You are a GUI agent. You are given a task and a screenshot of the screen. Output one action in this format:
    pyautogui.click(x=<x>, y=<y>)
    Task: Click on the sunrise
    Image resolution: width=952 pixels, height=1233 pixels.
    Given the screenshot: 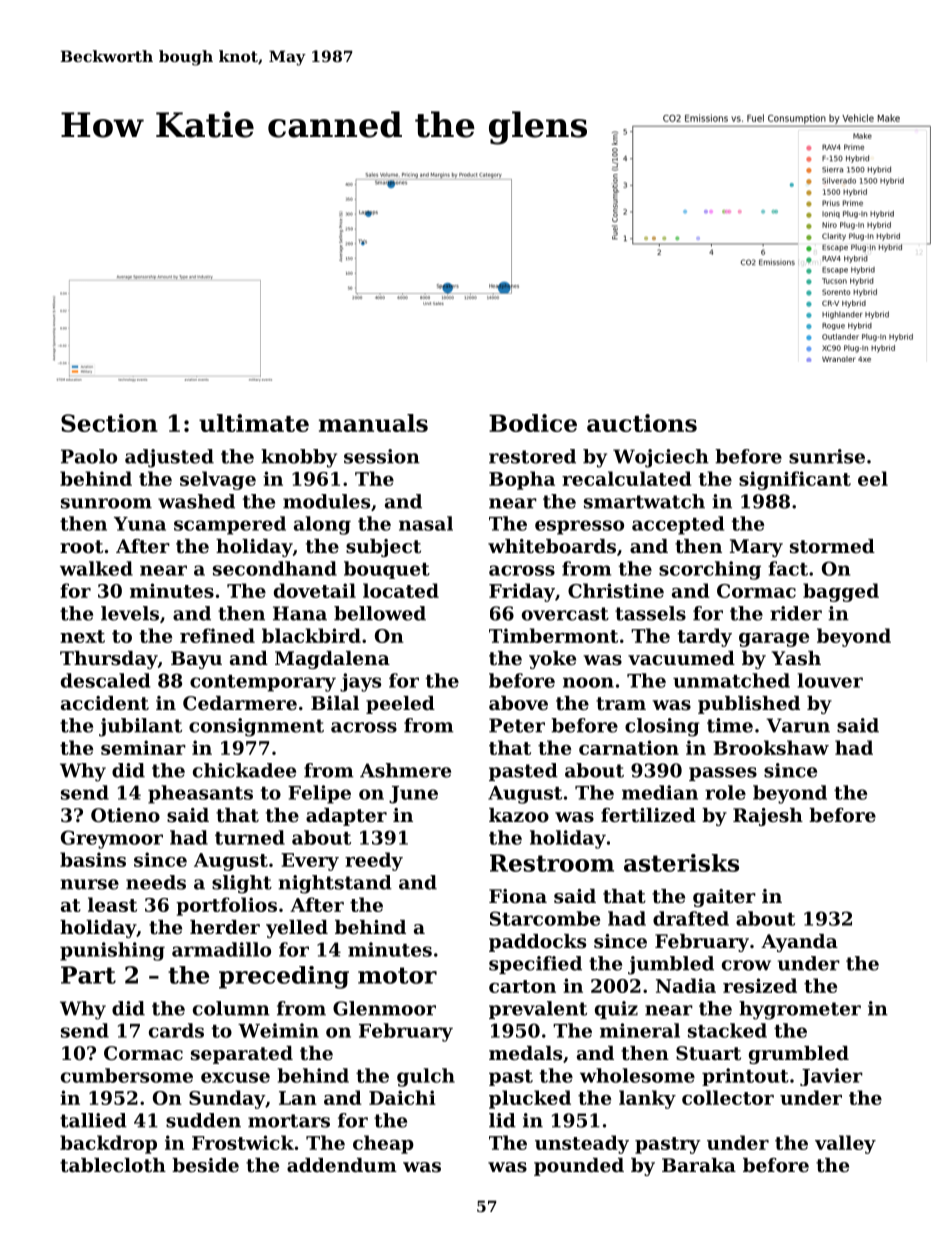 What is the action you would take?
    pyautogui.click(x=827, y=456)
